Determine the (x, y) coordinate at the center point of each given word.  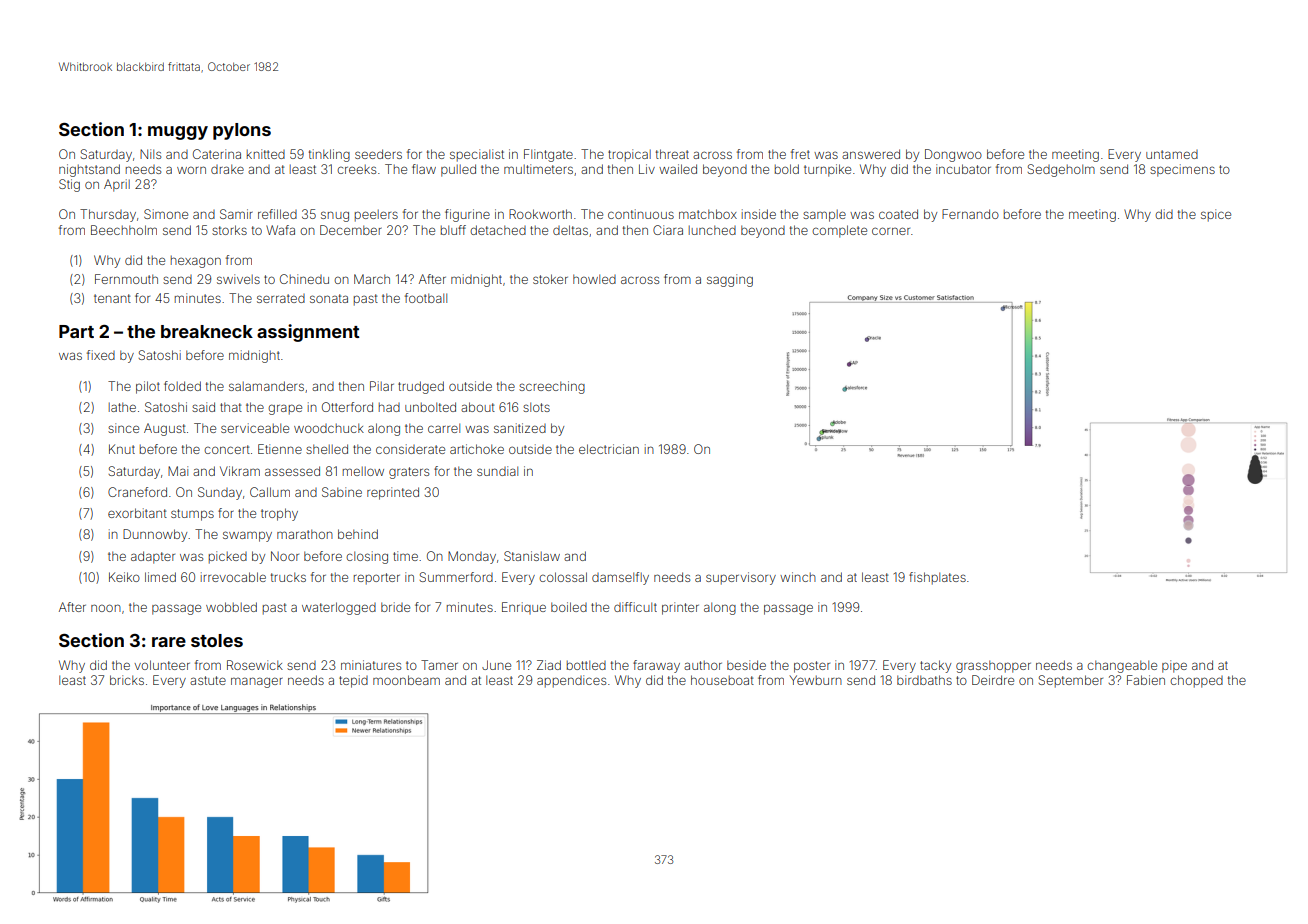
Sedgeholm (1061, 170)
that (231, 407)
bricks (127, 680)
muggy (178, 133)
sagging (730, 280)
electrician (609, 449)
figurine (467, 215)
